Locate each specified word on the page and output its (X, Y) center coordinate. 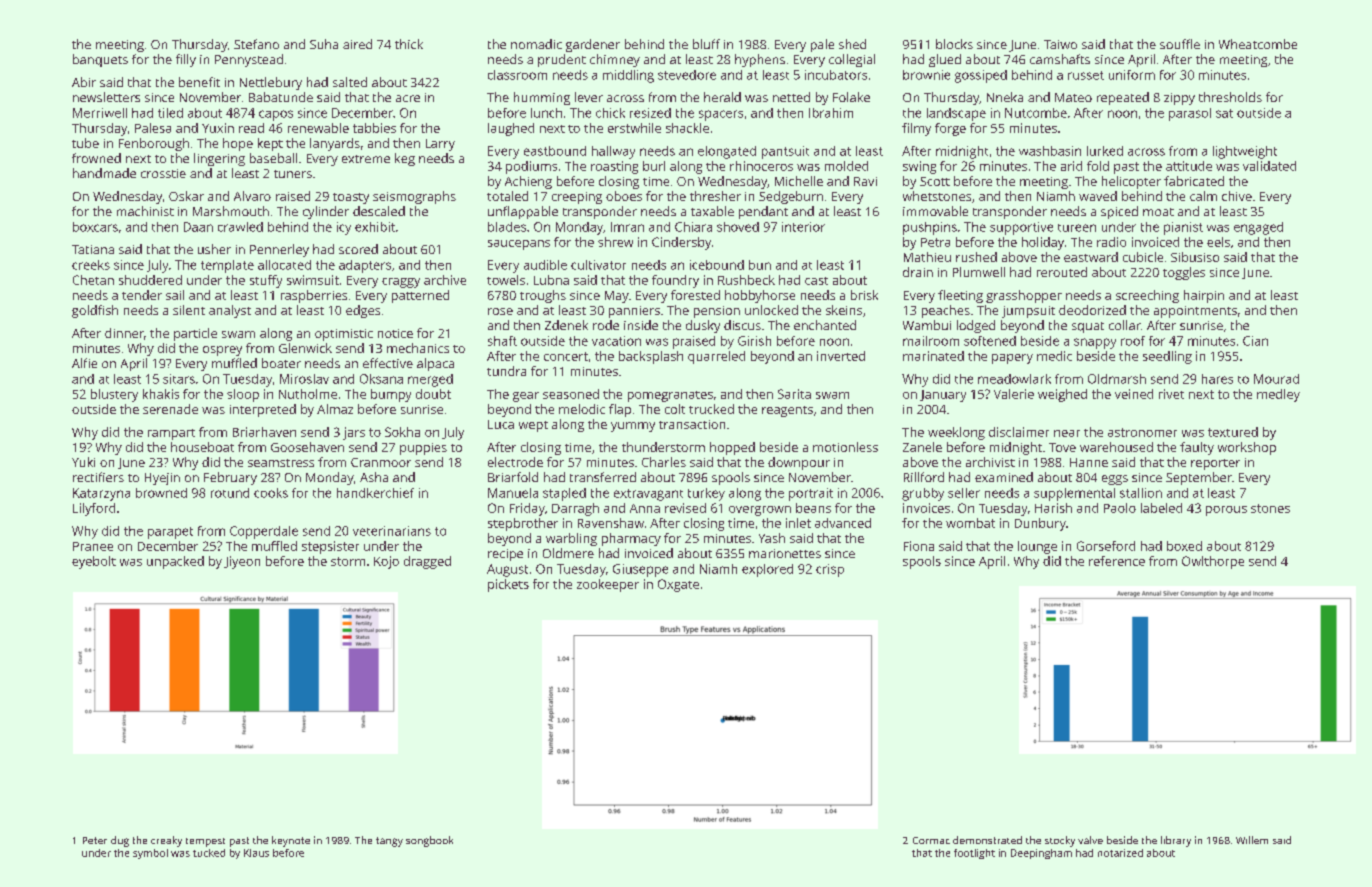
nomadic (536, 44)
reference (1117, 561)
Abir (84, 82)
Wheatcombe (1258, 44)
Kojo (386, 562)
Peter (95, 840)
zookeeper (608, 585)
